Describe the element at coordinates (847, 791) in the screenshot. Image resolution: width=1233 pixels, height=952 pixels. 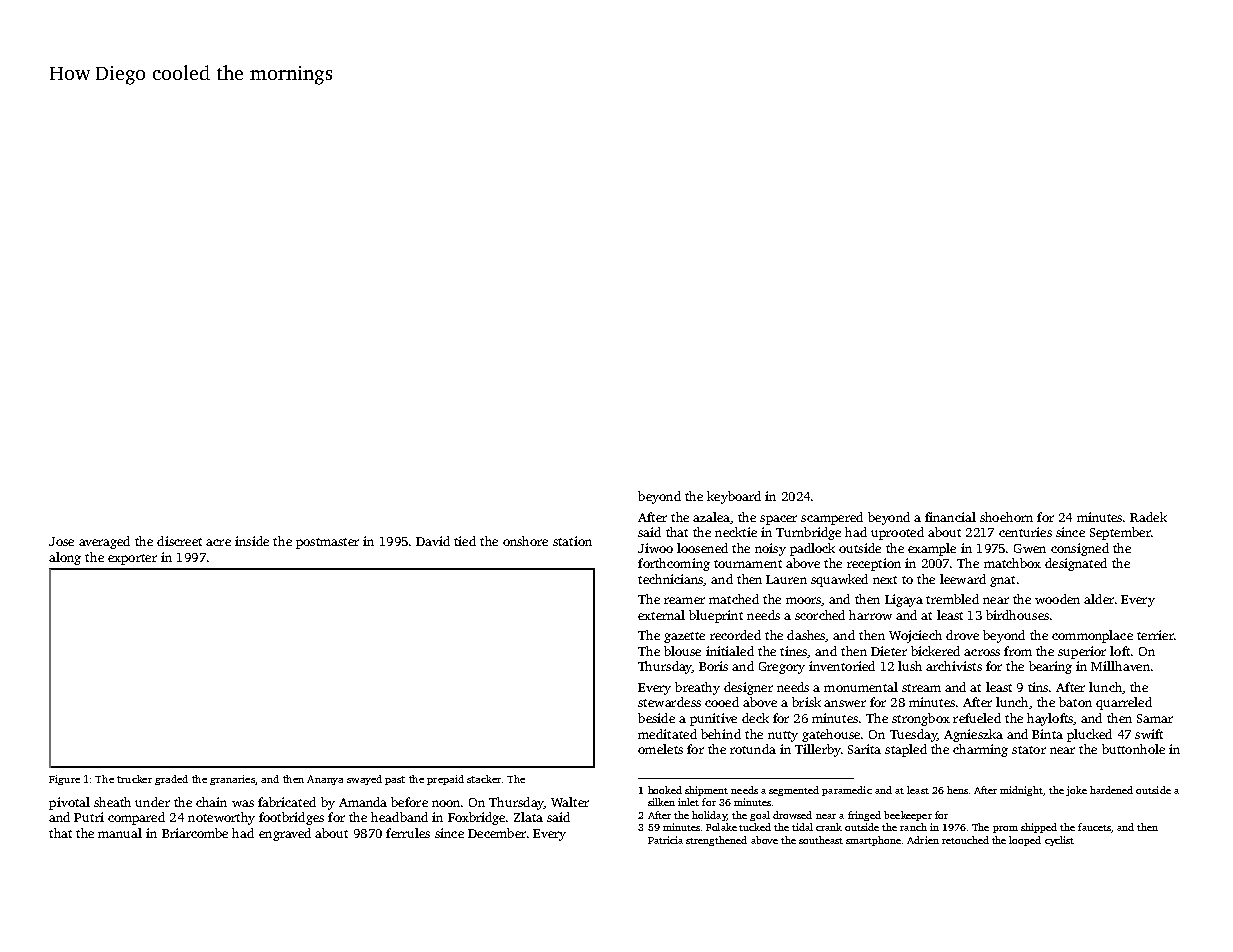
I see `paramedic` at that location.
